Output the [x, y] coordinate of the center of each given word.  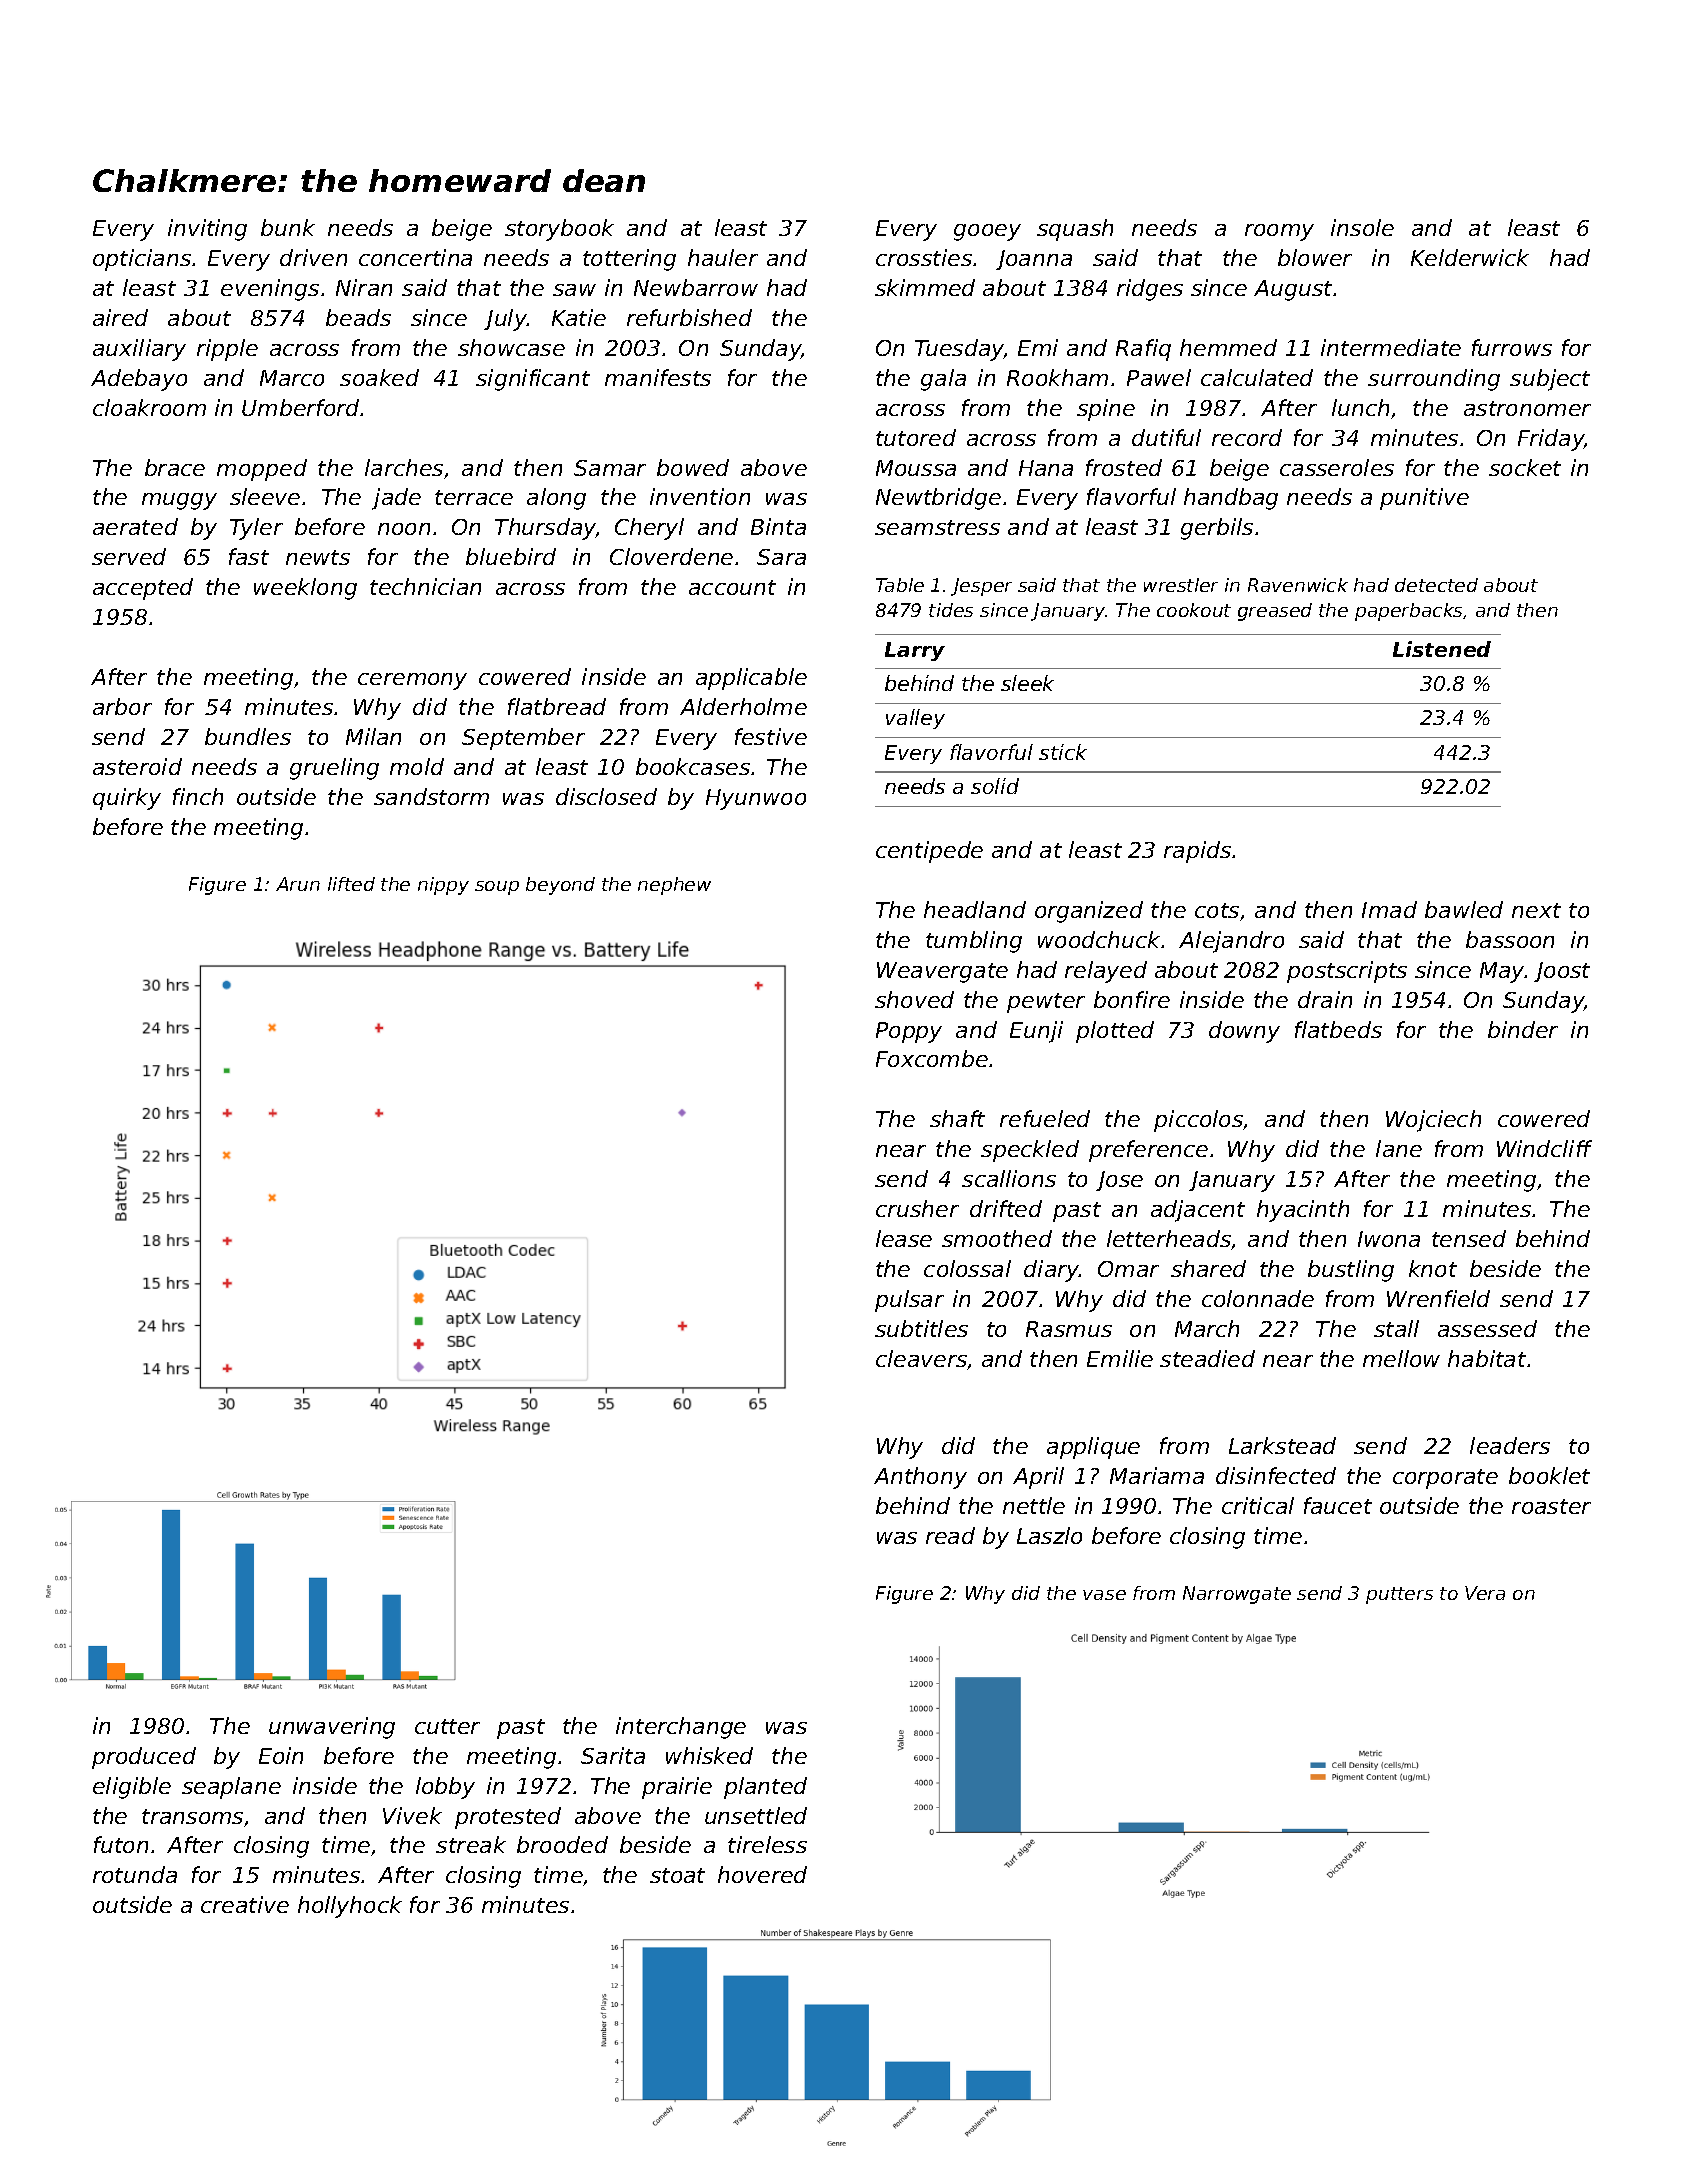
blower [1315, 257]
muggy [179, 501]
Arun [298, 884]
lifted [351, 884]
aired [120, 317]
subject [1550, 380]
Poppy [909, 1032]
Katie [579, 317]
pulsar [909, 1301]
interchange [681, 1728]
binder [1523, 1029]
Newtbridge [938, 499]
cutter [447, 1726]
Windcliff [1544, 1148]
